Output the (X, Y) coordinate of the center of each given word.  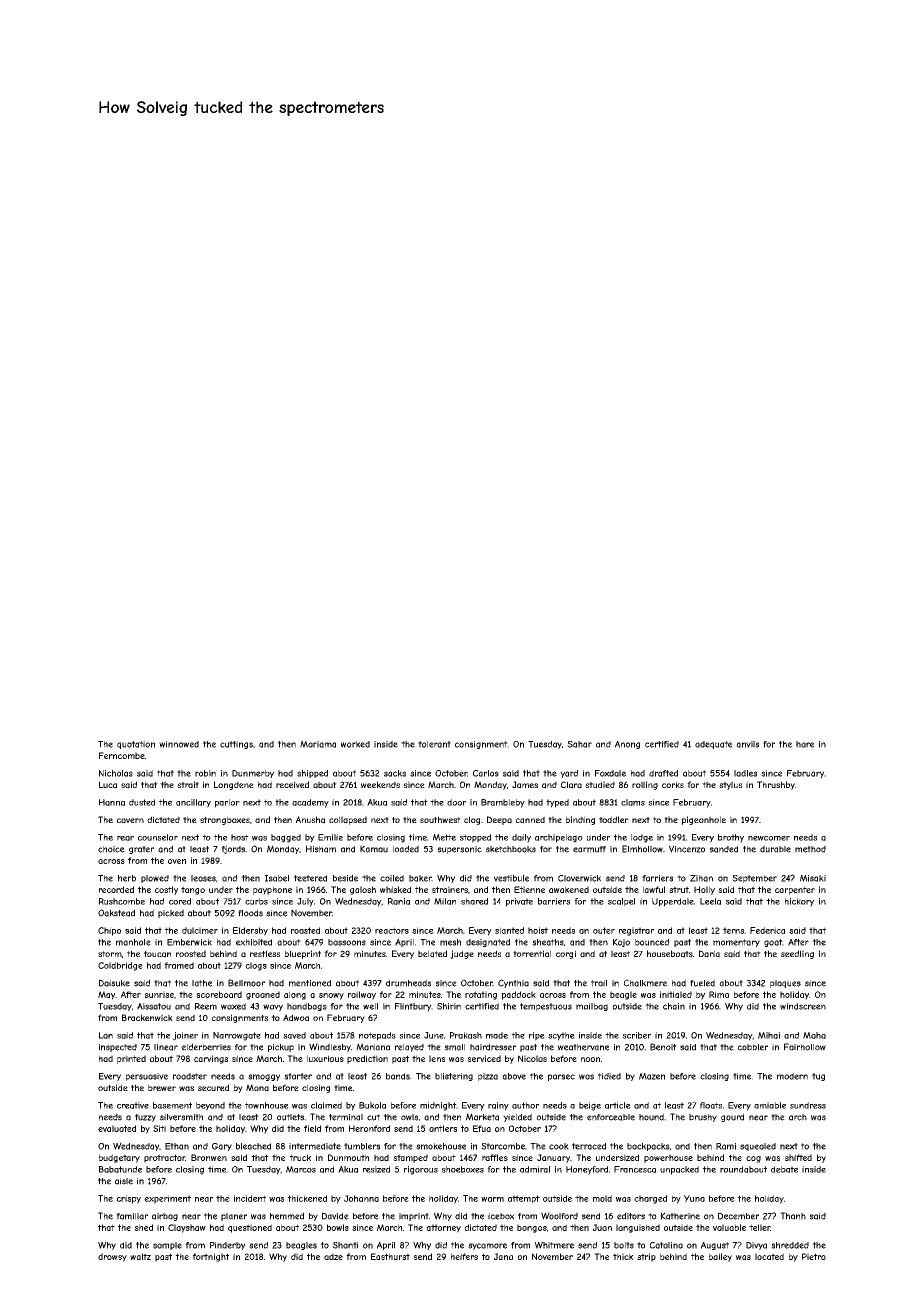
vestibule (511, 878)
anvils (747, 744)
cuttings (236, 745)
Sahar (579, 744)
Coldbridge (120, 966)
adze (333, 1256)
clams (633, 802)
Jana (503, 1256)
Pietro (814, 1256)
